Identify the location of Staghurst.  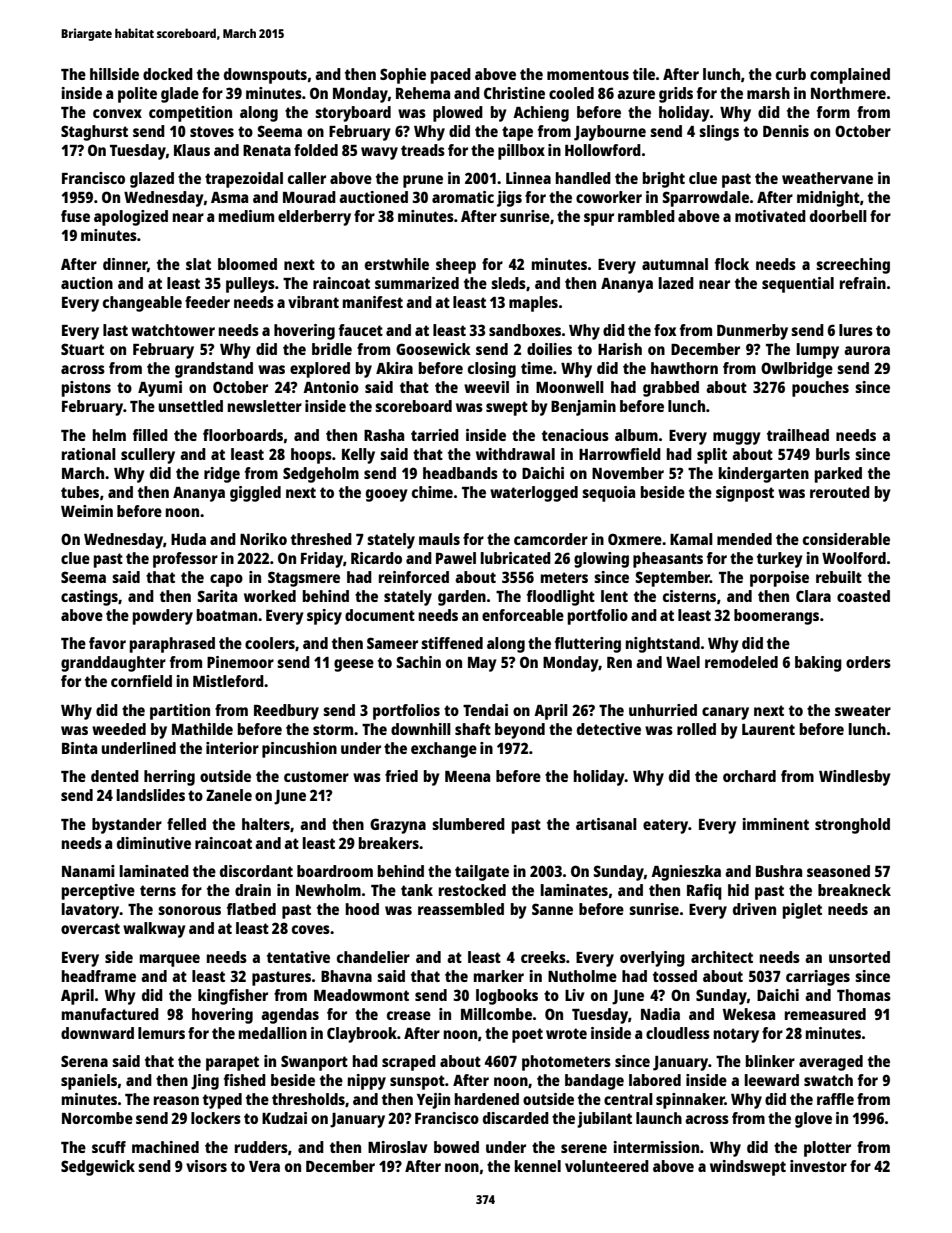
(94, 133).
